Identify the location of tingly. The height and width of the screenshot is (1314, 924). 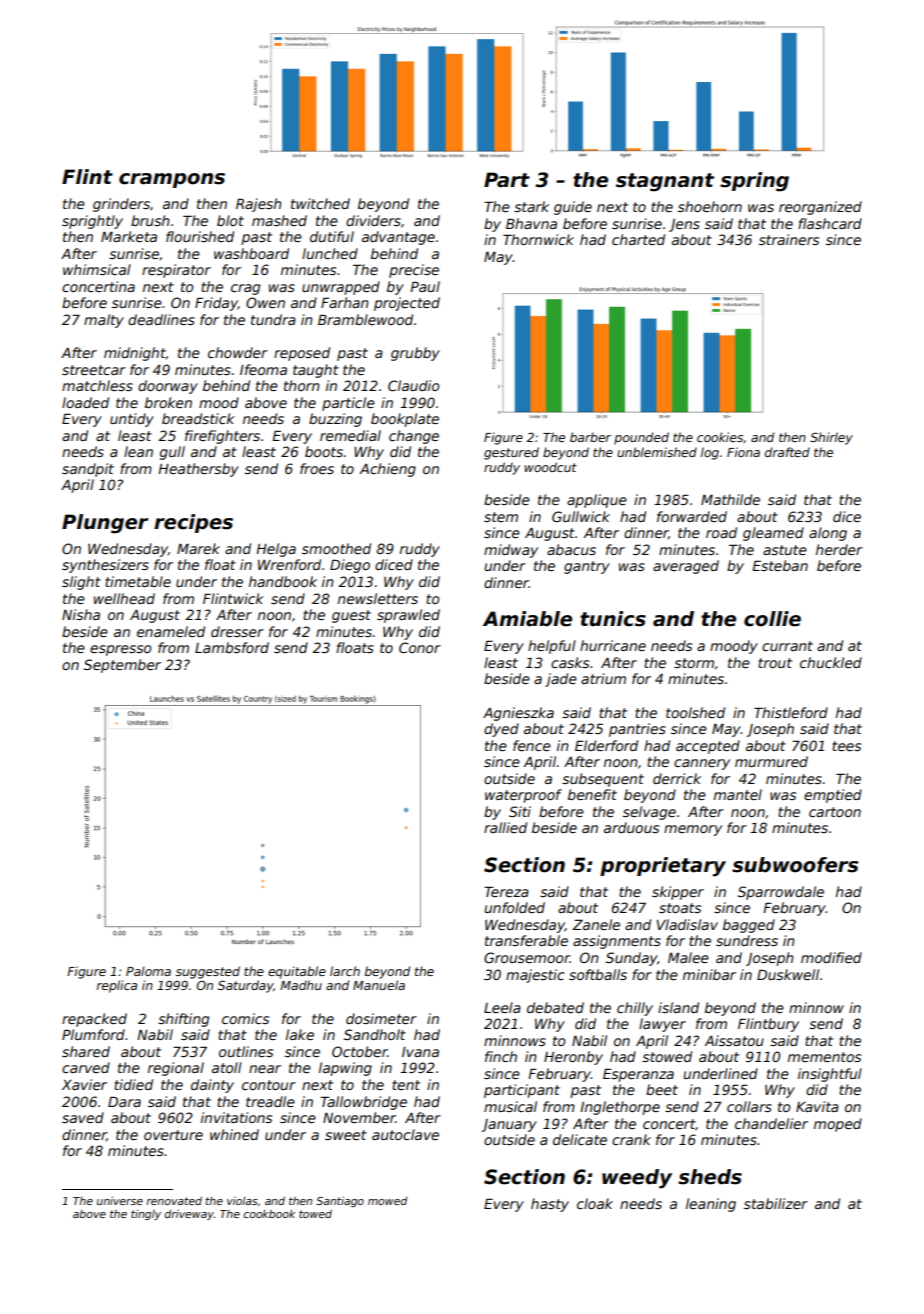
(146, 1215).
